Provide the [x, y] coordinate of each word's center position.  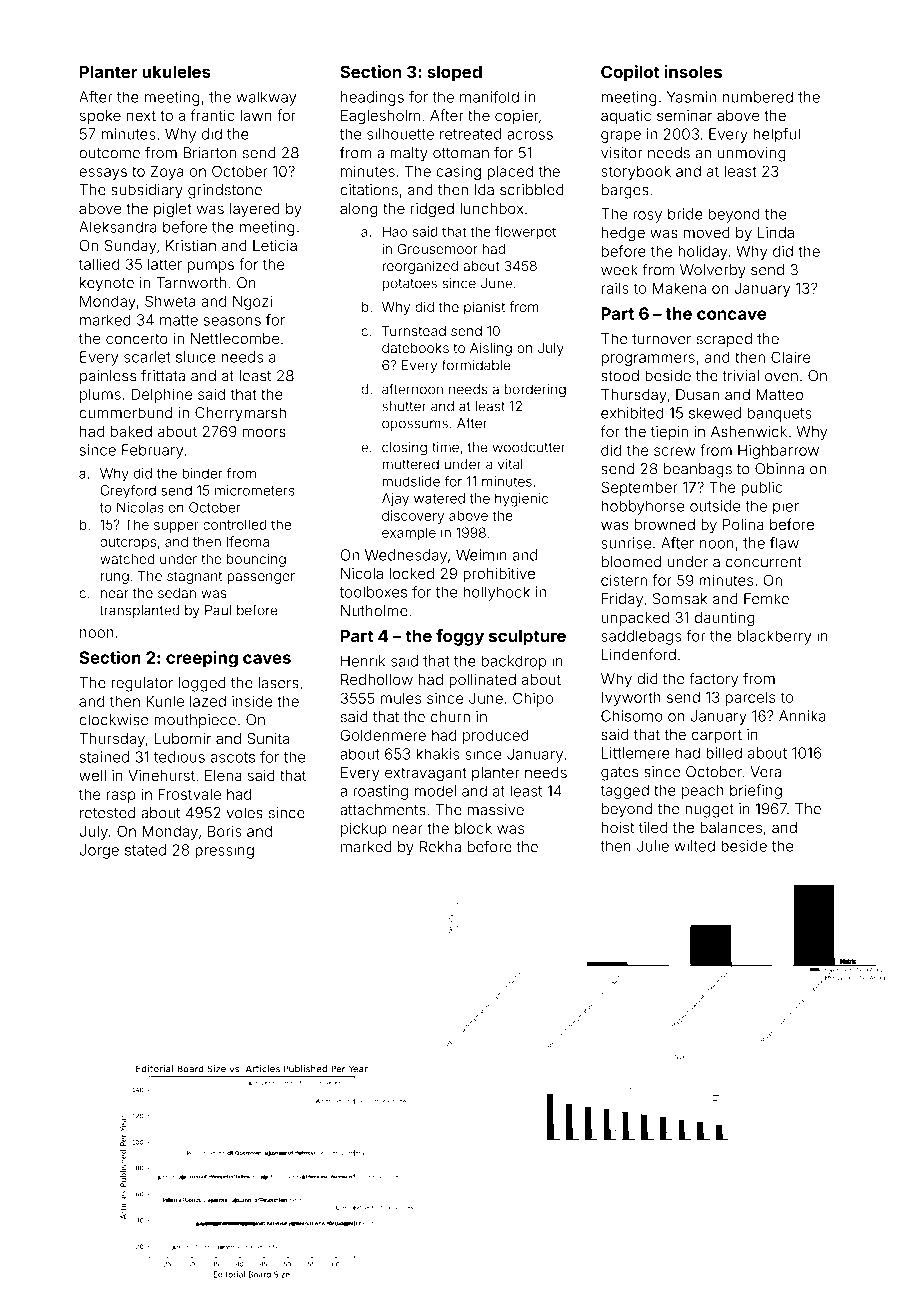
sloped [454, 73]
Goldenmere [383, 735]
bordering [535, 391]
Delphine [161, 395]
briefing [756, 791]
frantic [212, 115]
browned [665, 524]
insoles [693, 71]
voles [244, 813]
